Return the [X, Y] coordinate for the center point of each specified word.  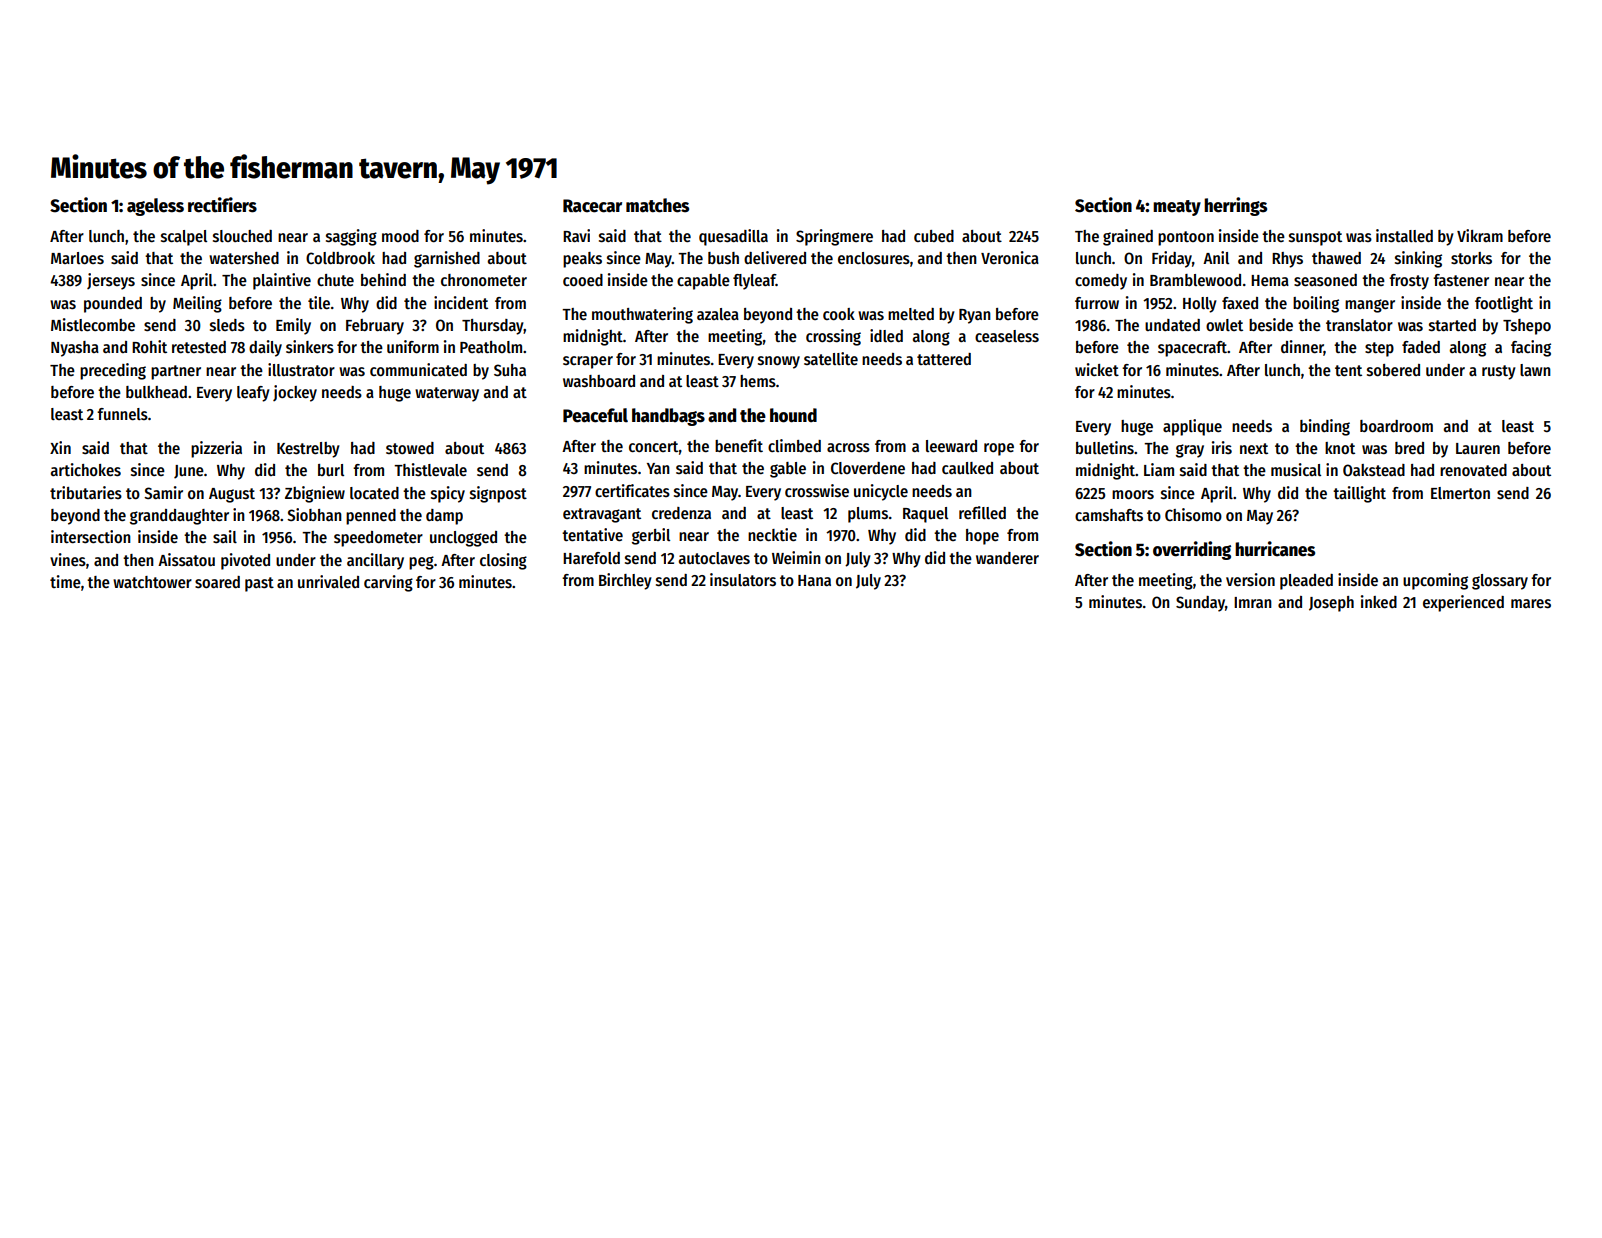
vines [68, 559]
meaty [1177, 208]
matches [657, 205]
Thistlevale [430, 470]
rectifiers [222, 205]
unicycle [881, 492]
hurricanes [1275, 549]
